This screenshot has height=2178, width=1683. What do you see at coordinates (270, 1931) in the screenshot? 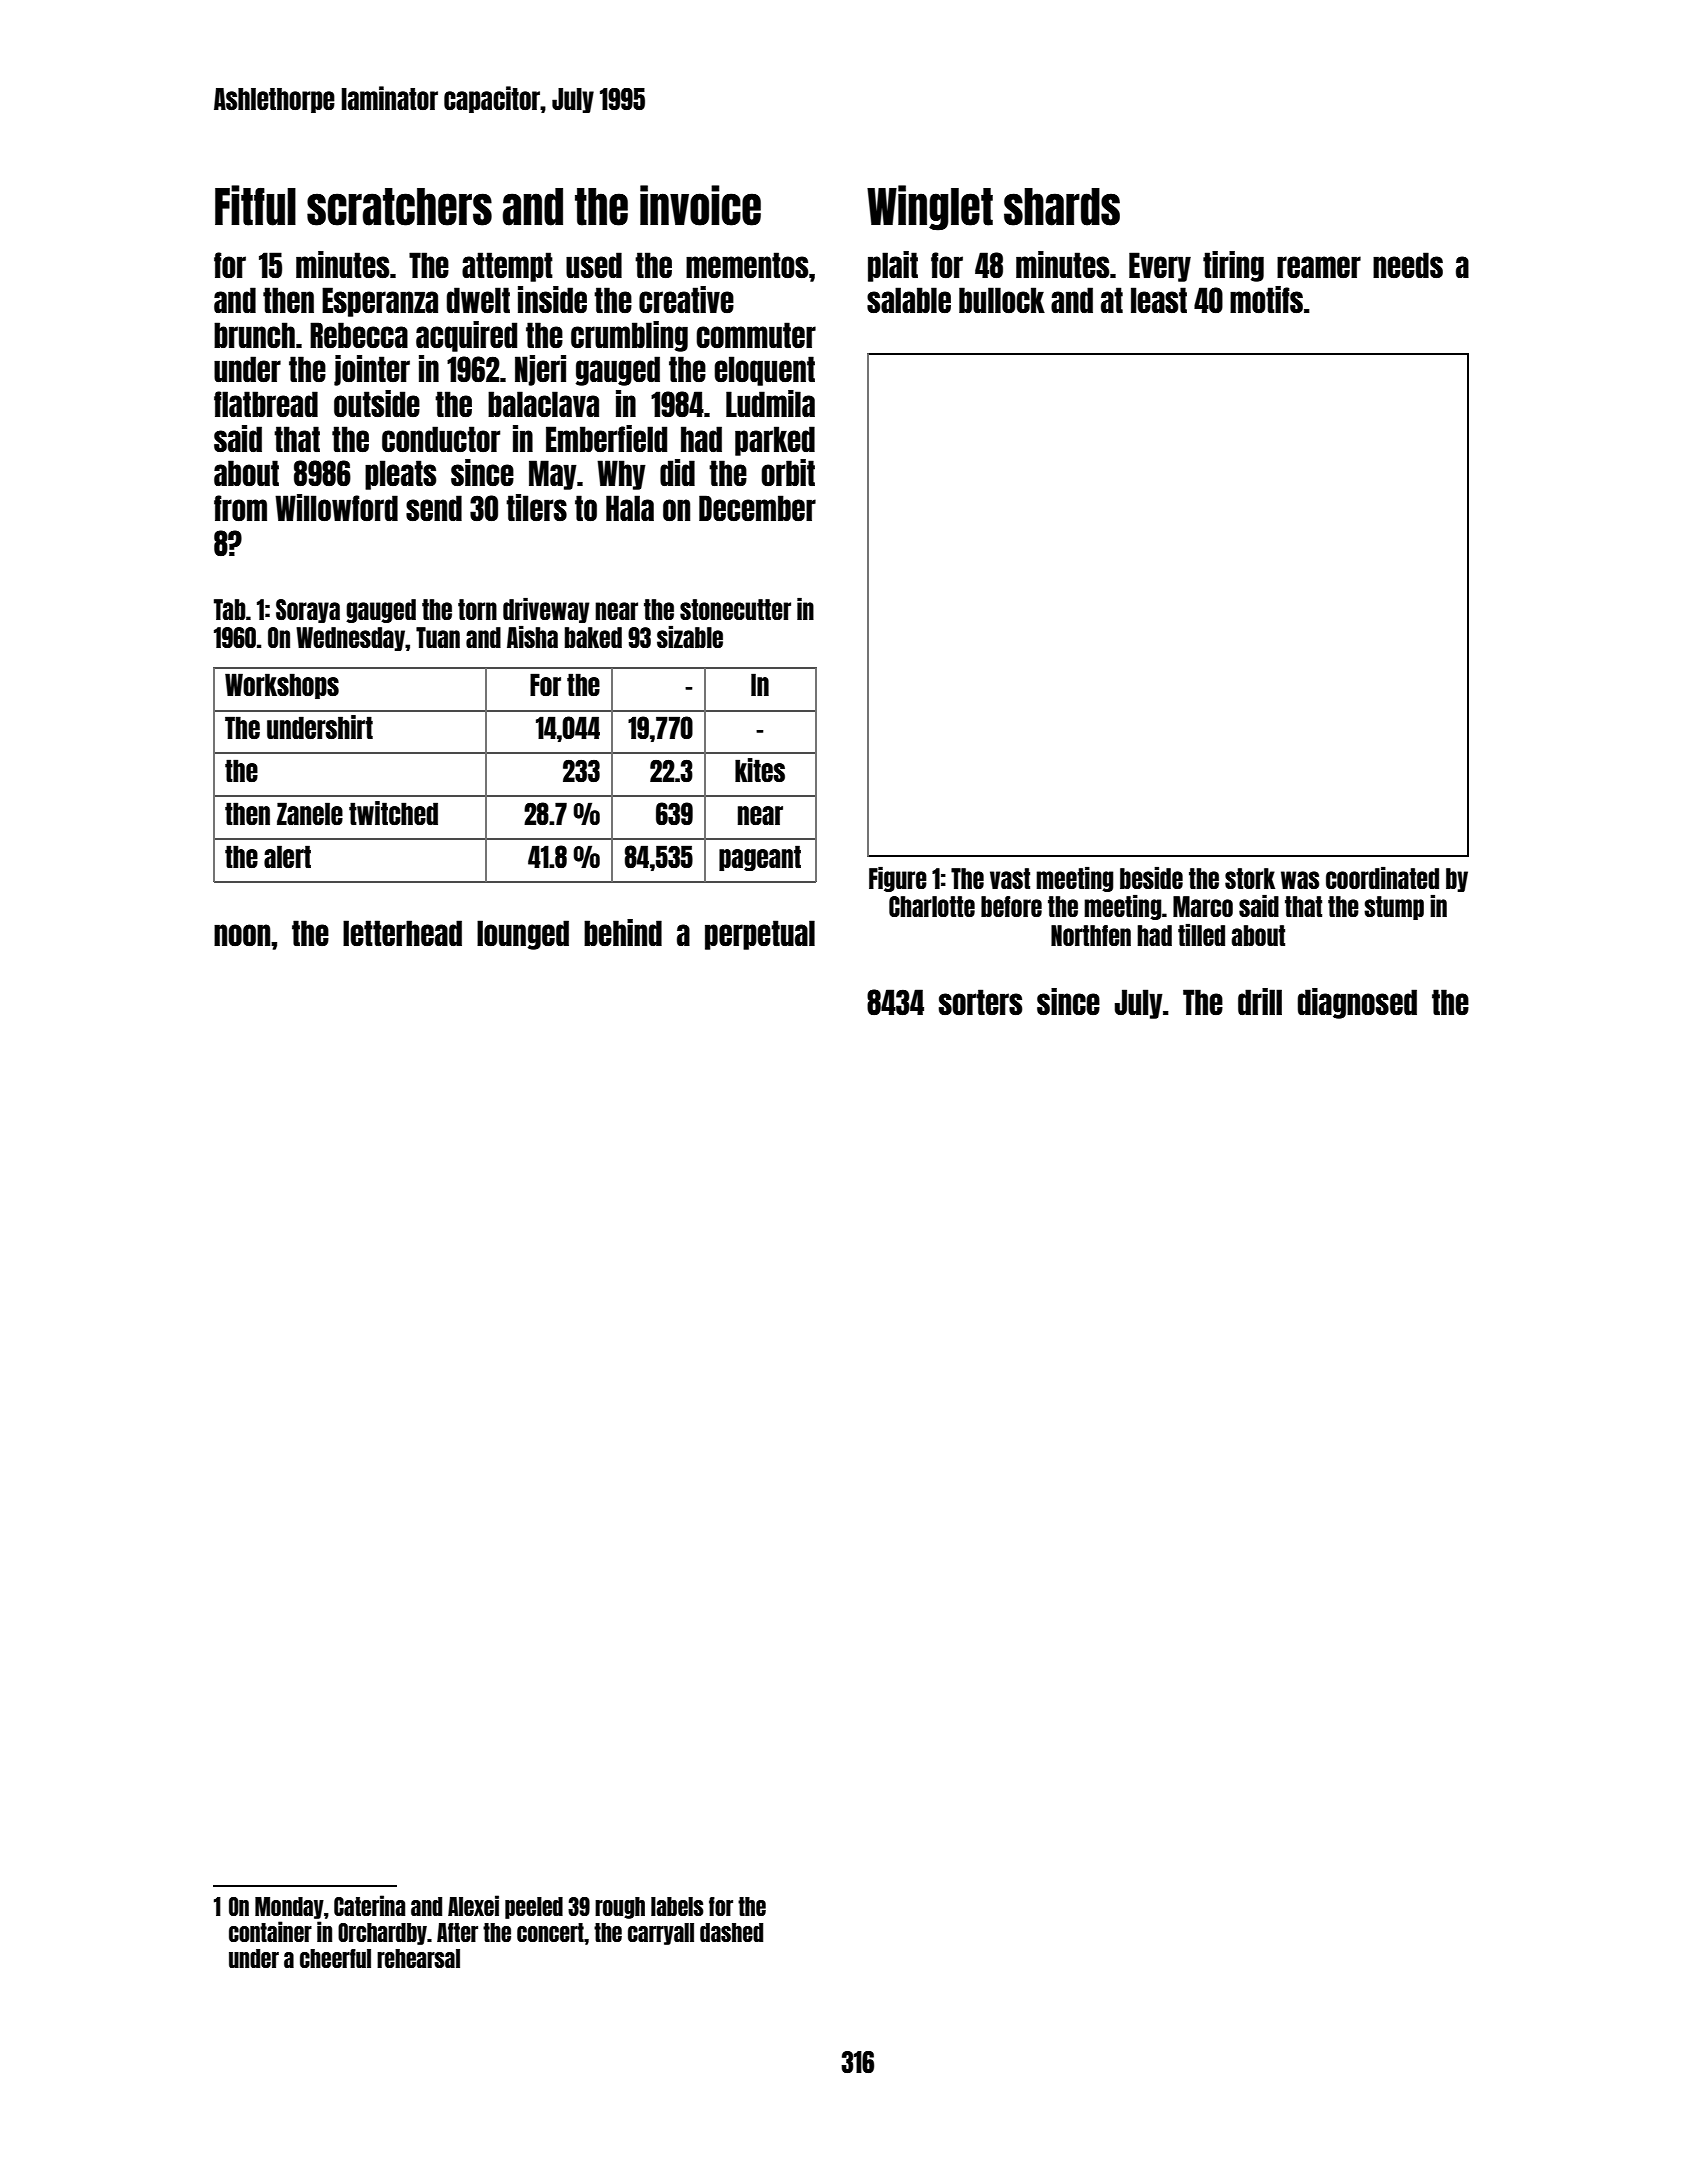
I see `container` at bounding box center [270, 1931].
